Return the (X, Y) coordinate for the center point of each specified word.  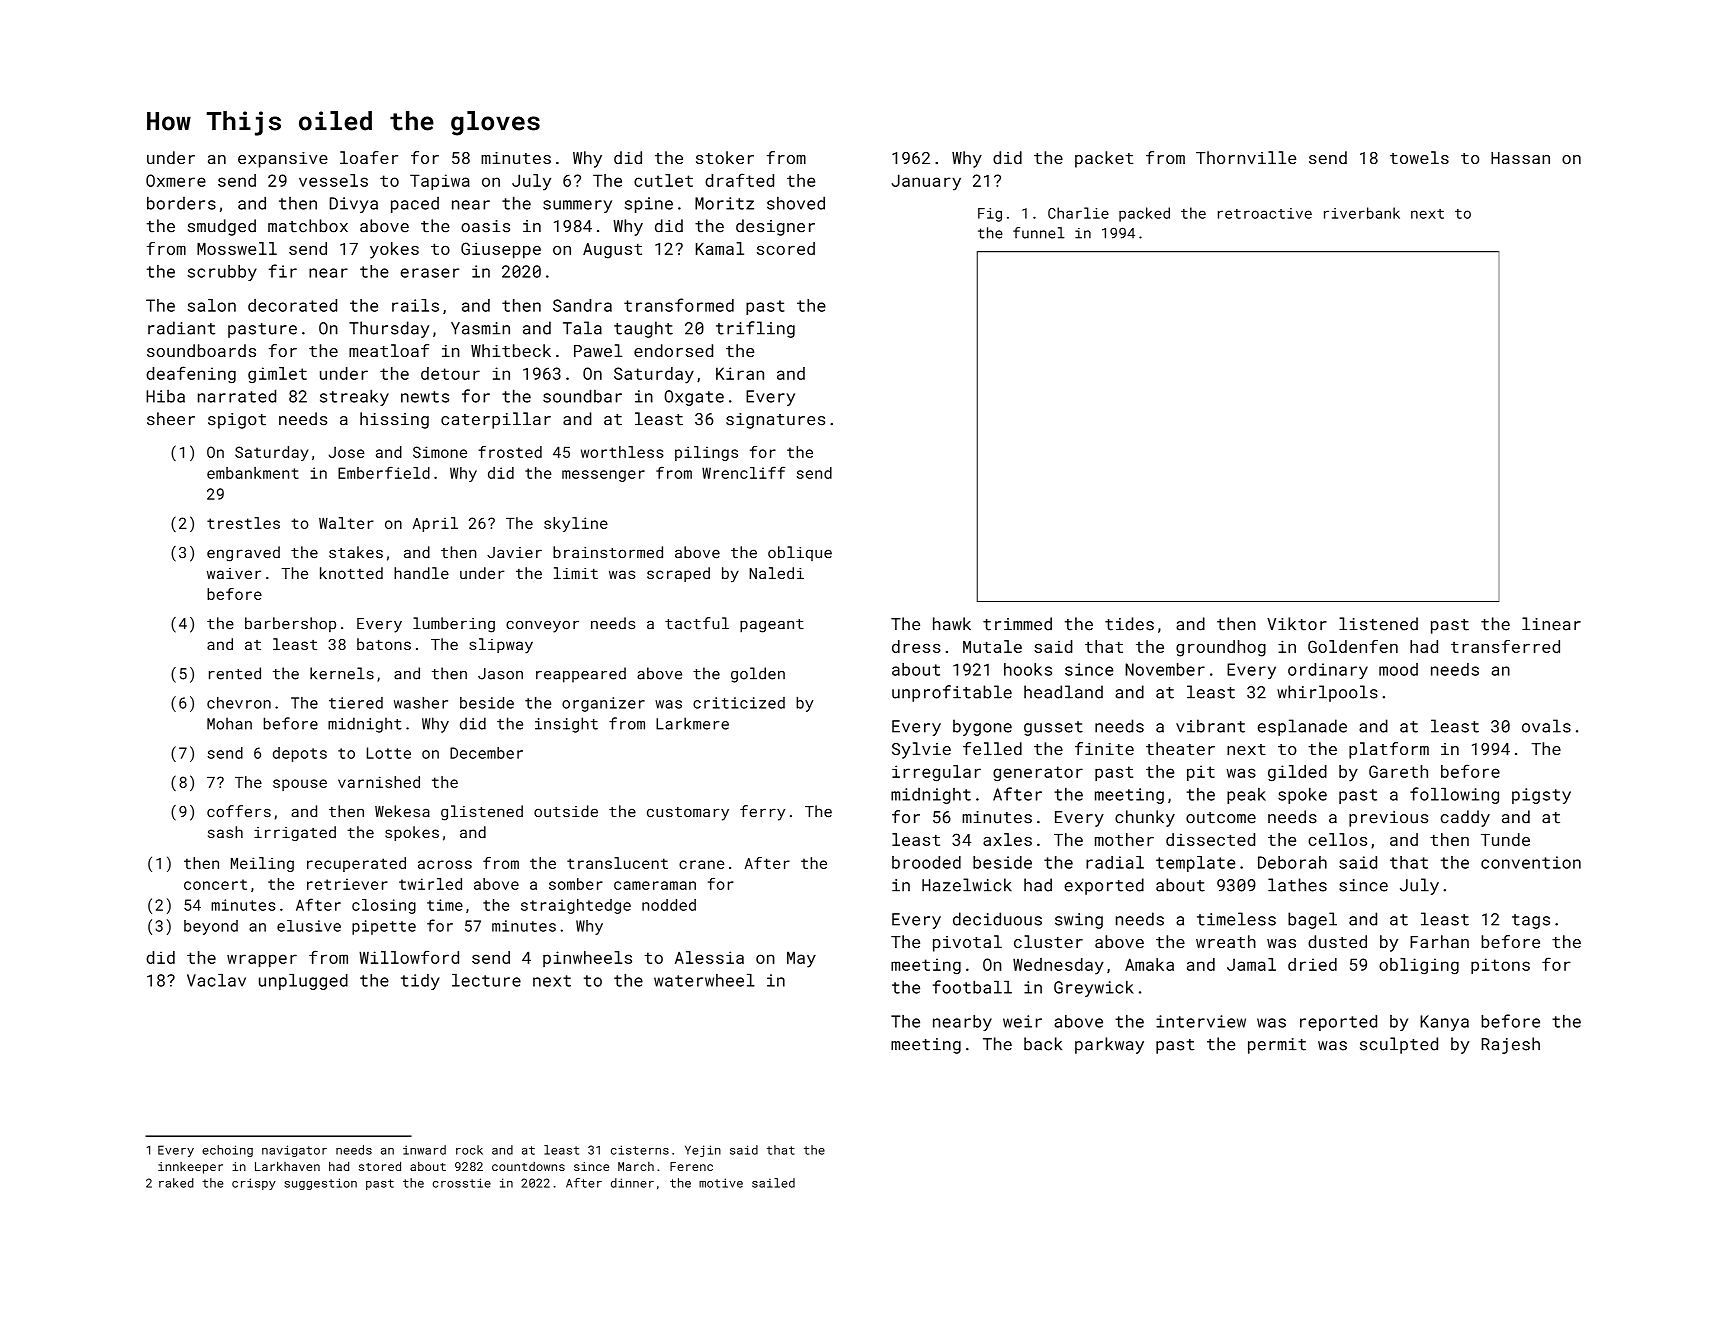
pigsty (1541, 796)
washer (421, 703)
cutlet (663, 180)
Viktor (1297, 624)
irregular (936, 773)
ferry (762, 813)
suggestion (320, 1184)
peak (1246, 796)
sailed (773, 1183)
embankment (253, 473)
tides (1129, 624)
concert (215, 884)
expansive (283, 160)
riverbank (1362, 213)
